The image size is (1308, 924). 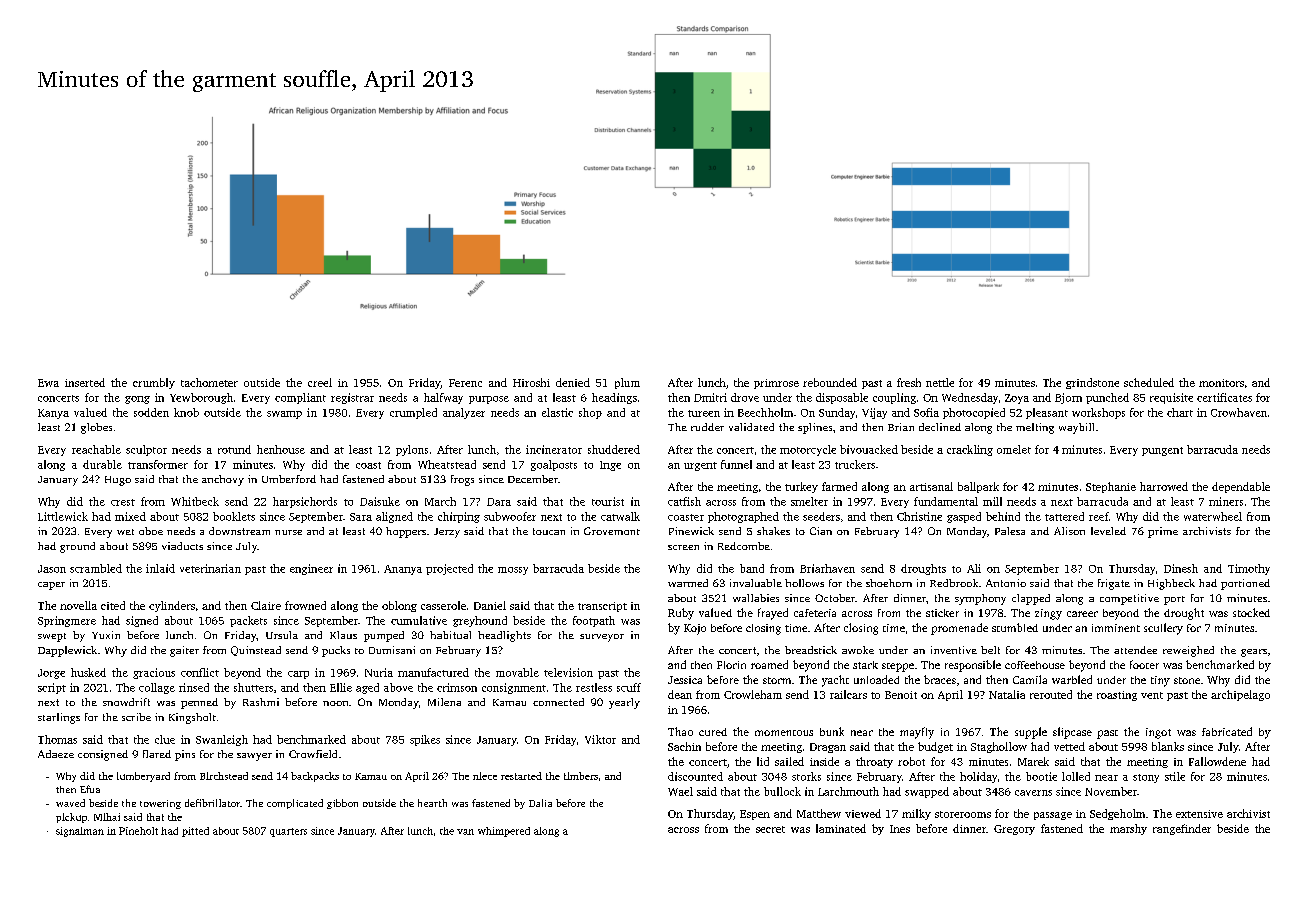 I want to click on catfish, so click(x=684, y=501).
